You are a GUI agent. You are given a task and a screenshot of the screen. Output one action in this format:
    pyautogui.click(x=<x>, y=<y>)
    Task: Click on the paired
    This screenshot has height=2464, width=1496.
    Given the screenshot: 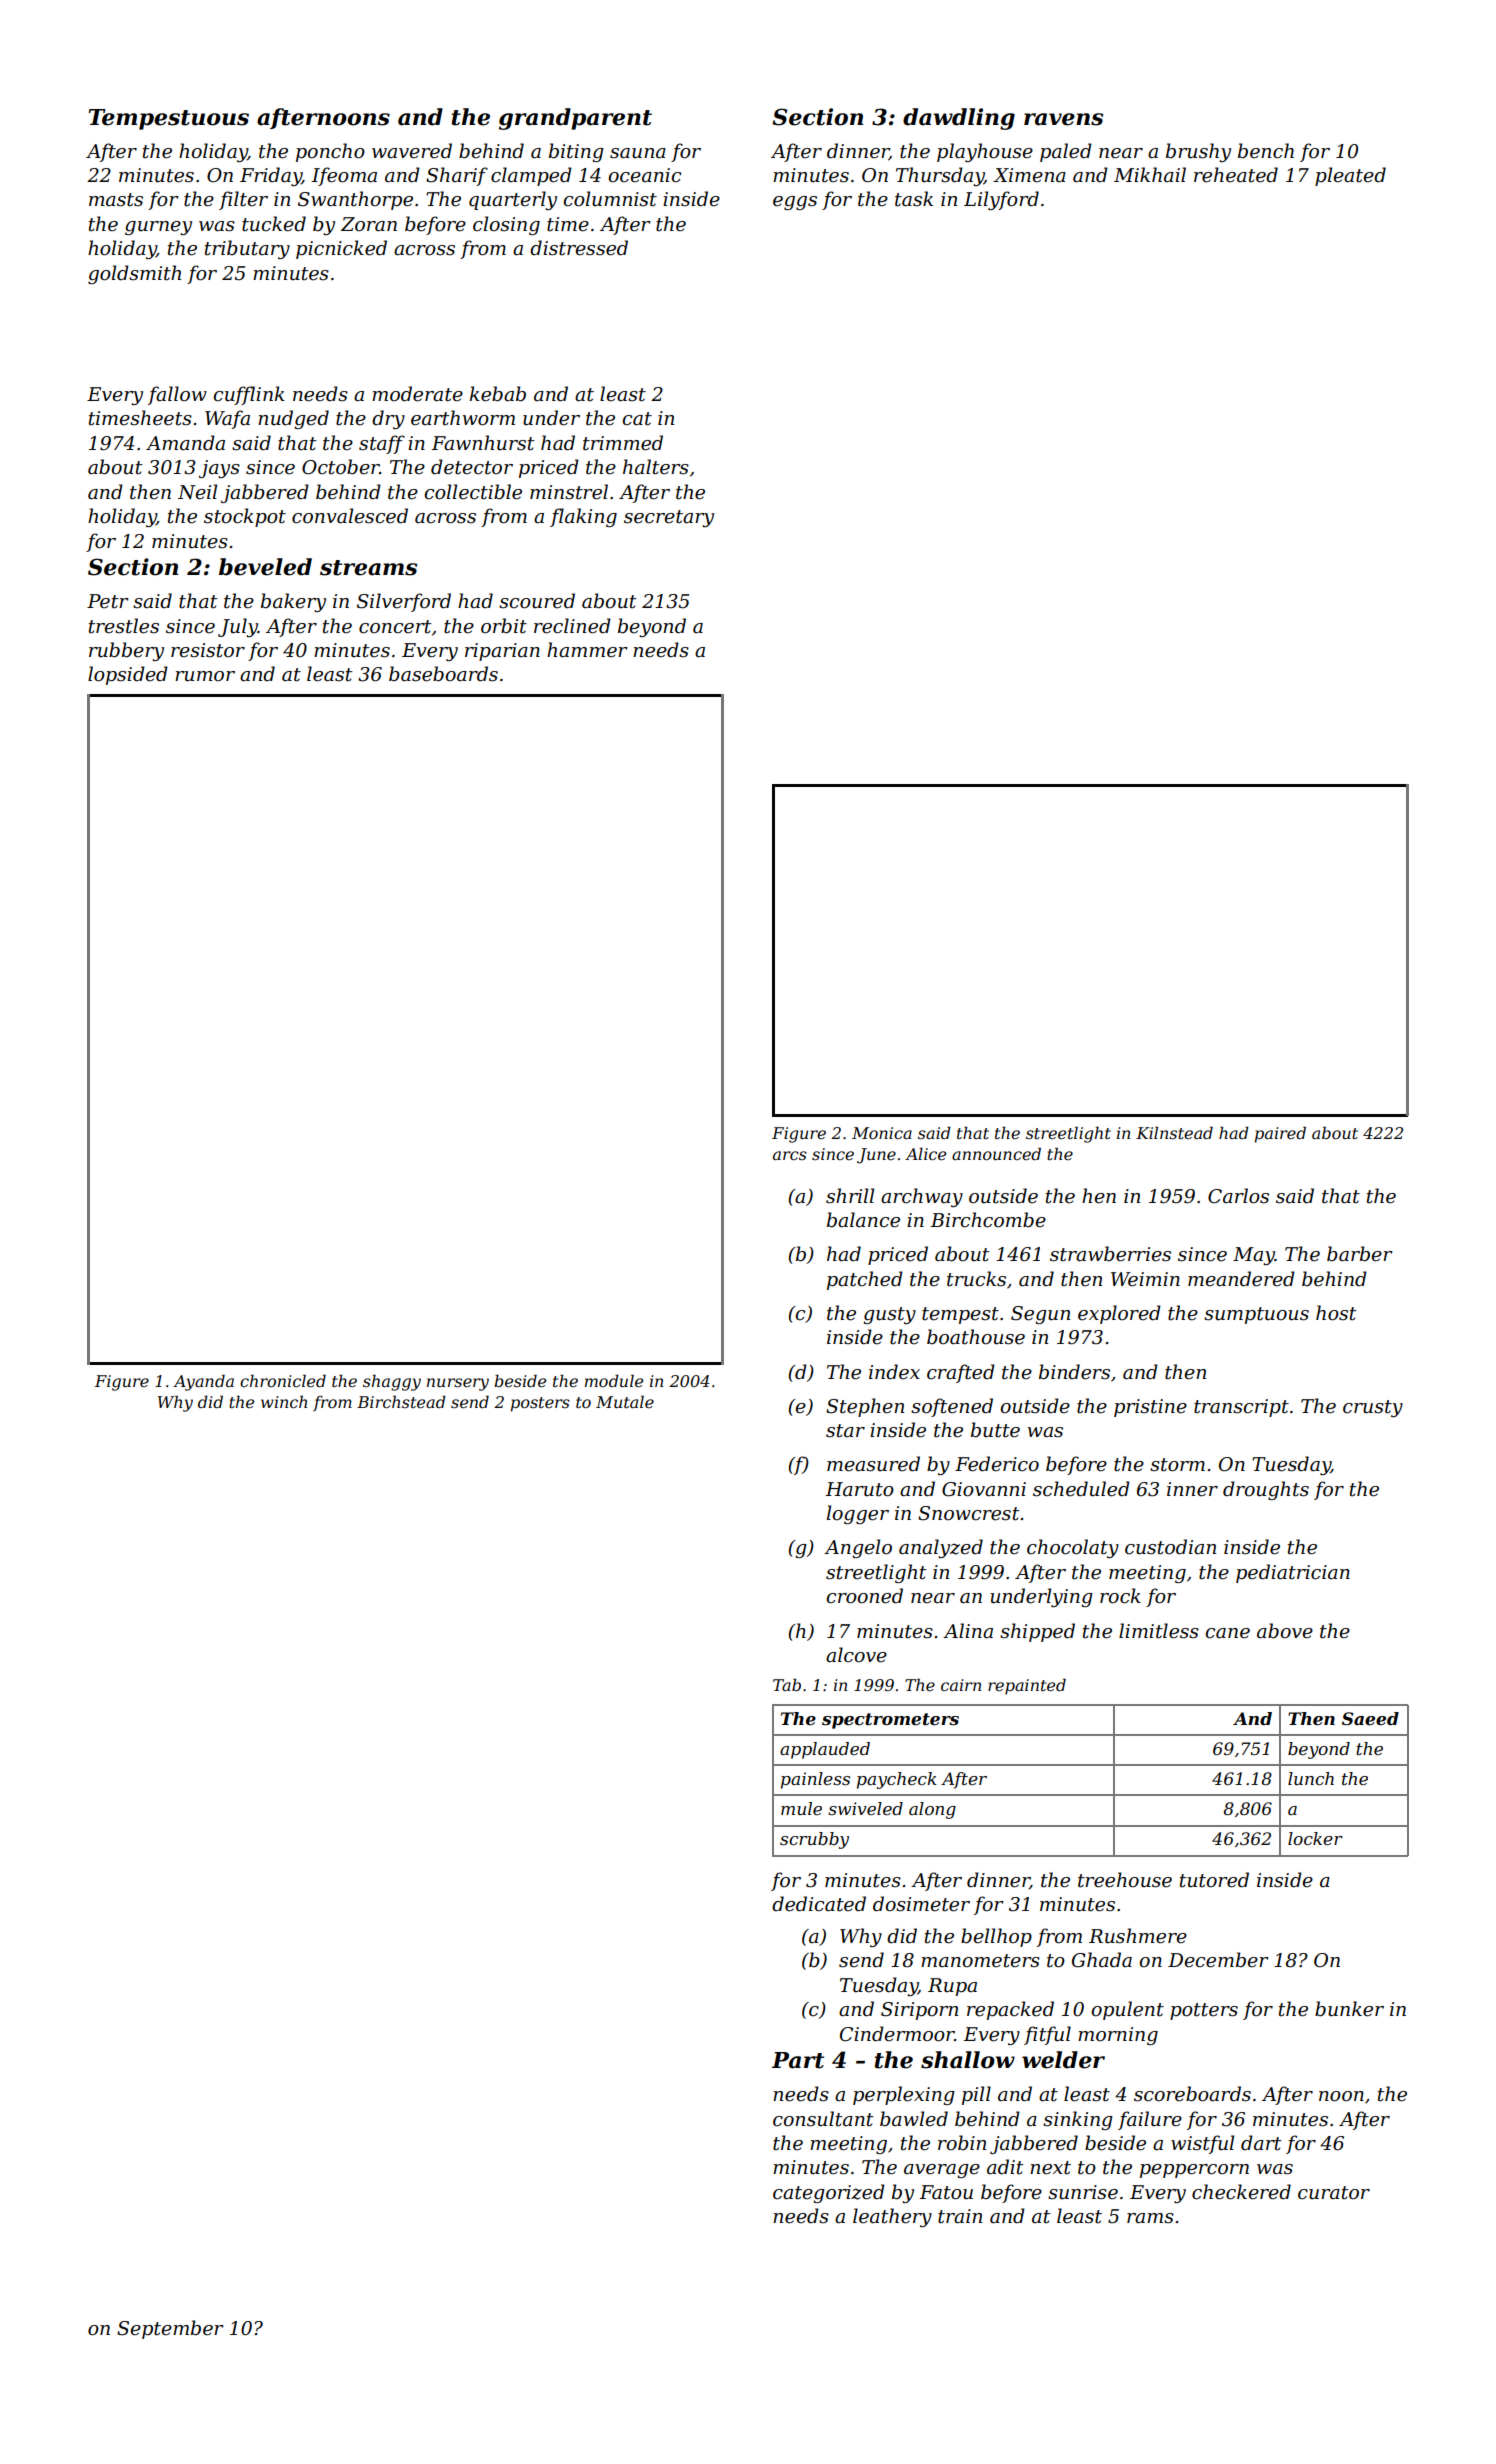 What is the action you would take?
    pyautogui.click(x=1280, y=1134)
